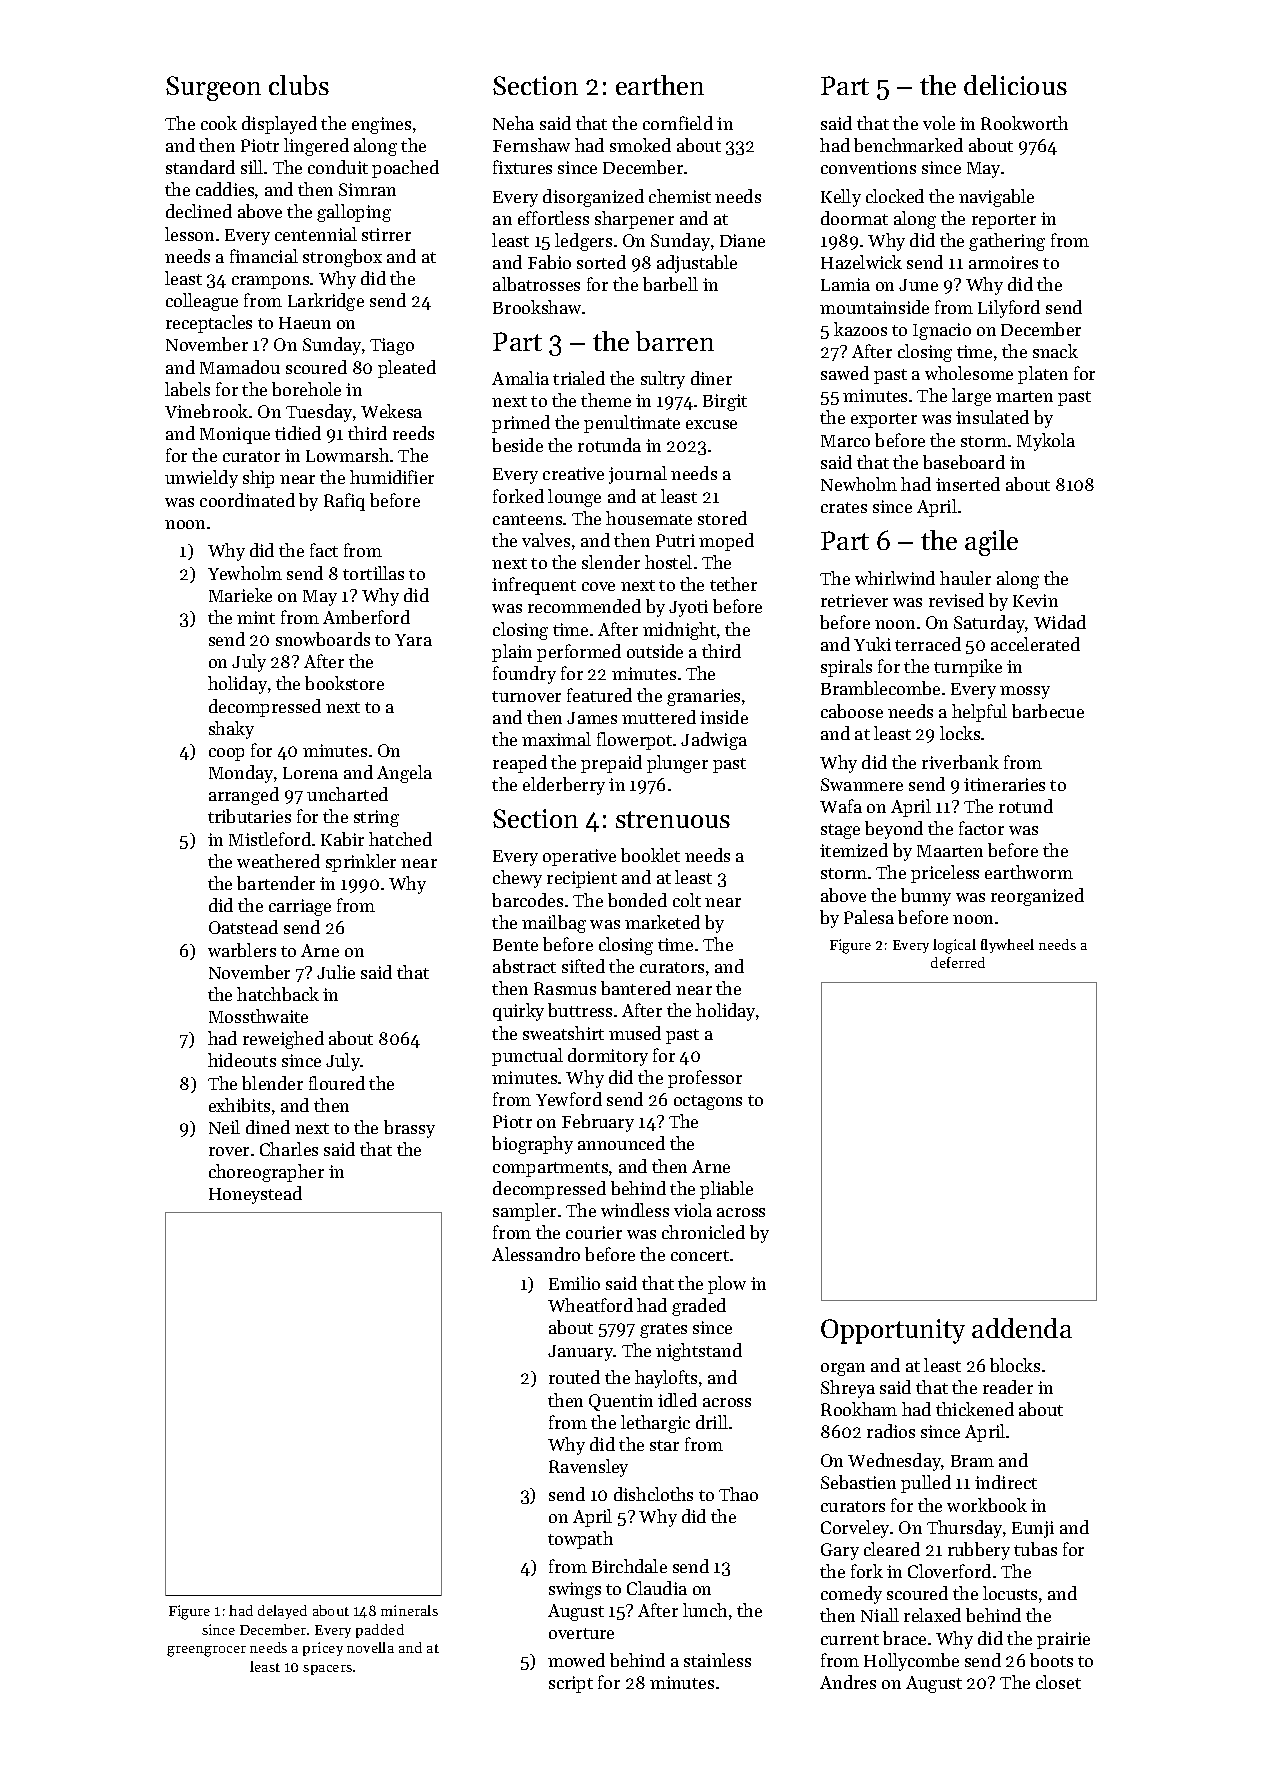 This screenshot has height=1785, width=1262. What do you see at coordinates (574, 1377) in the screenshot?
I see `routed` at bounding box center [574, 1377].
